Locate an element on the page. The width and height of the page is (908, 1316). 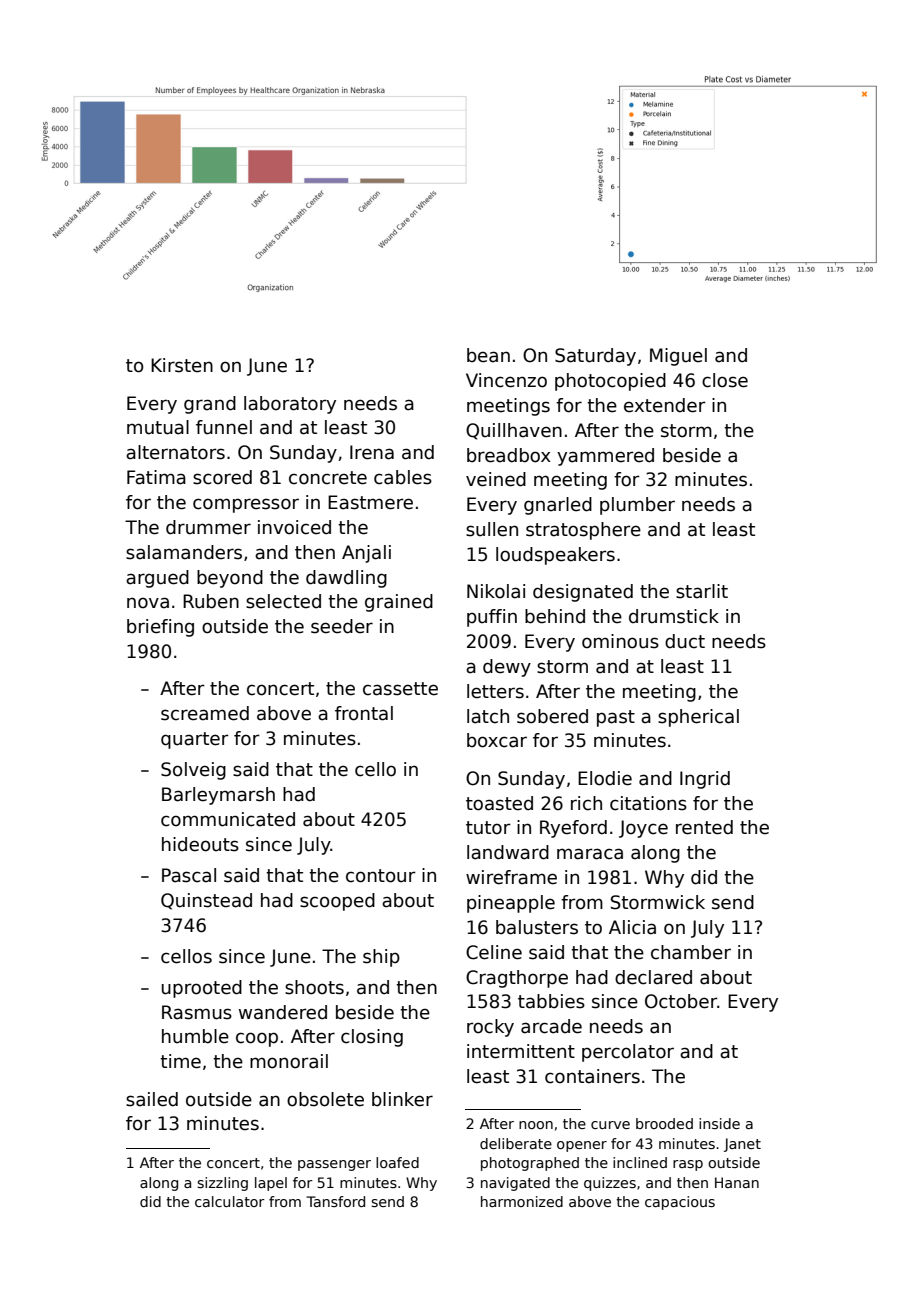
pineapple is located at coordinates (511, 904).
